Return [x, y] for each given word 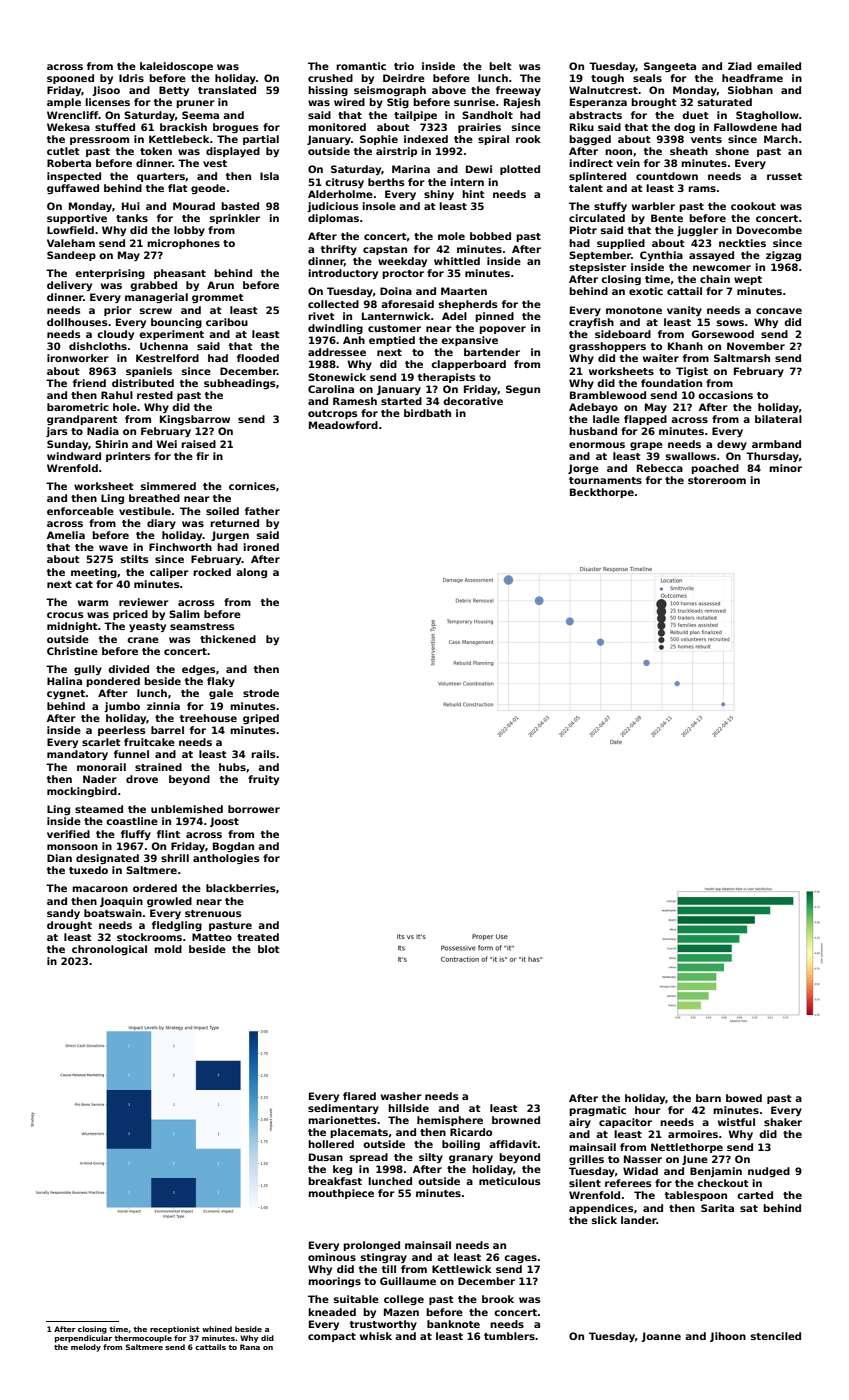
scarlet [101, 742]
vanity [684, 311]
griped [261, 719]
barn [708, 1098]
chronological [109, 950]
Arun [220, 285]
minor [785, 468]
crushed [330, 78]
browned [516, 1120]
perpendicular [83, 1339]
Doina [396, 291]
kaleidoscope [176, 67]
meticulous [510, 1181]
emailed [779, 66]
